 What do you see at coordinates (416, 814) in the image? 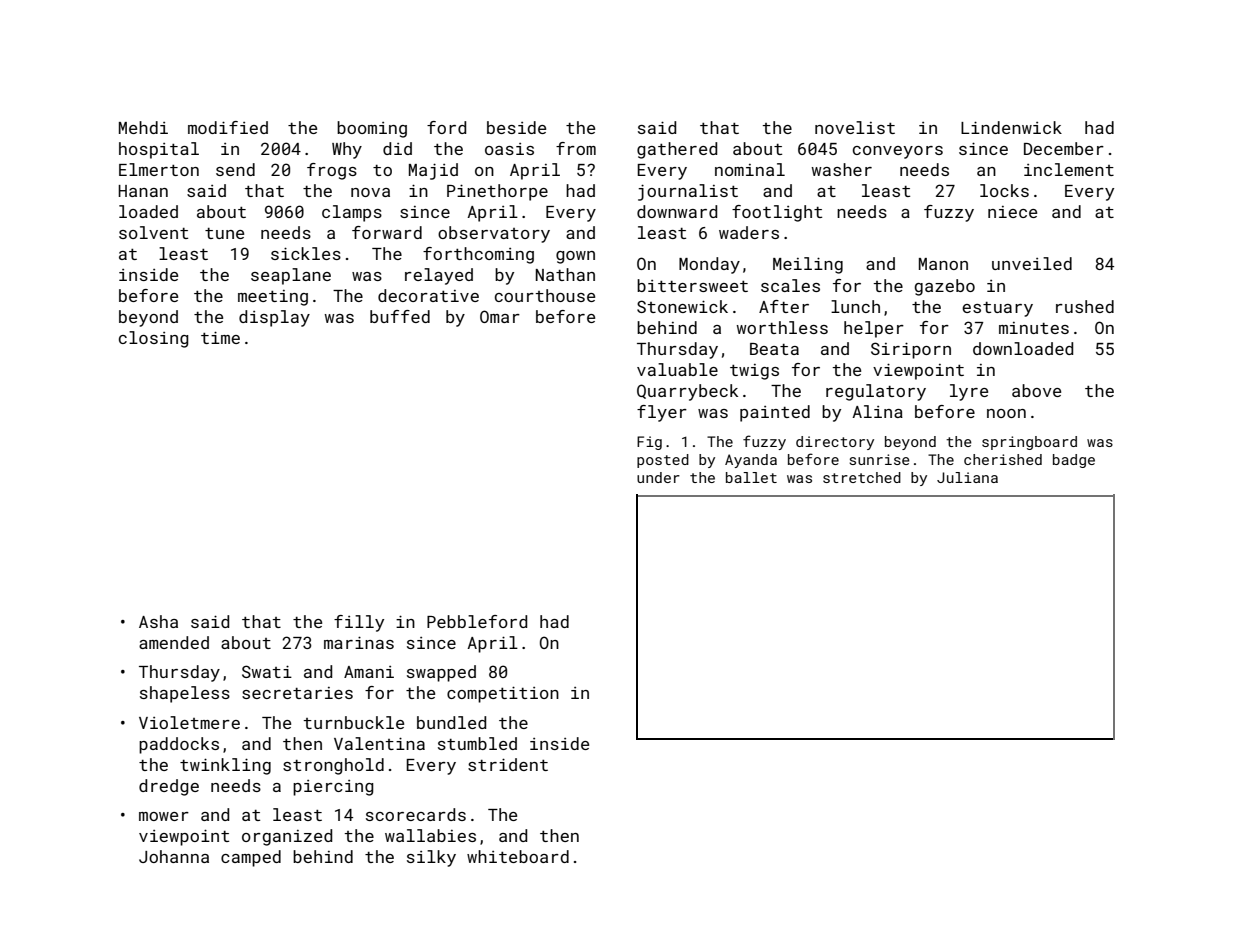
I see `scorecards` at bounding box center [416, 814].
